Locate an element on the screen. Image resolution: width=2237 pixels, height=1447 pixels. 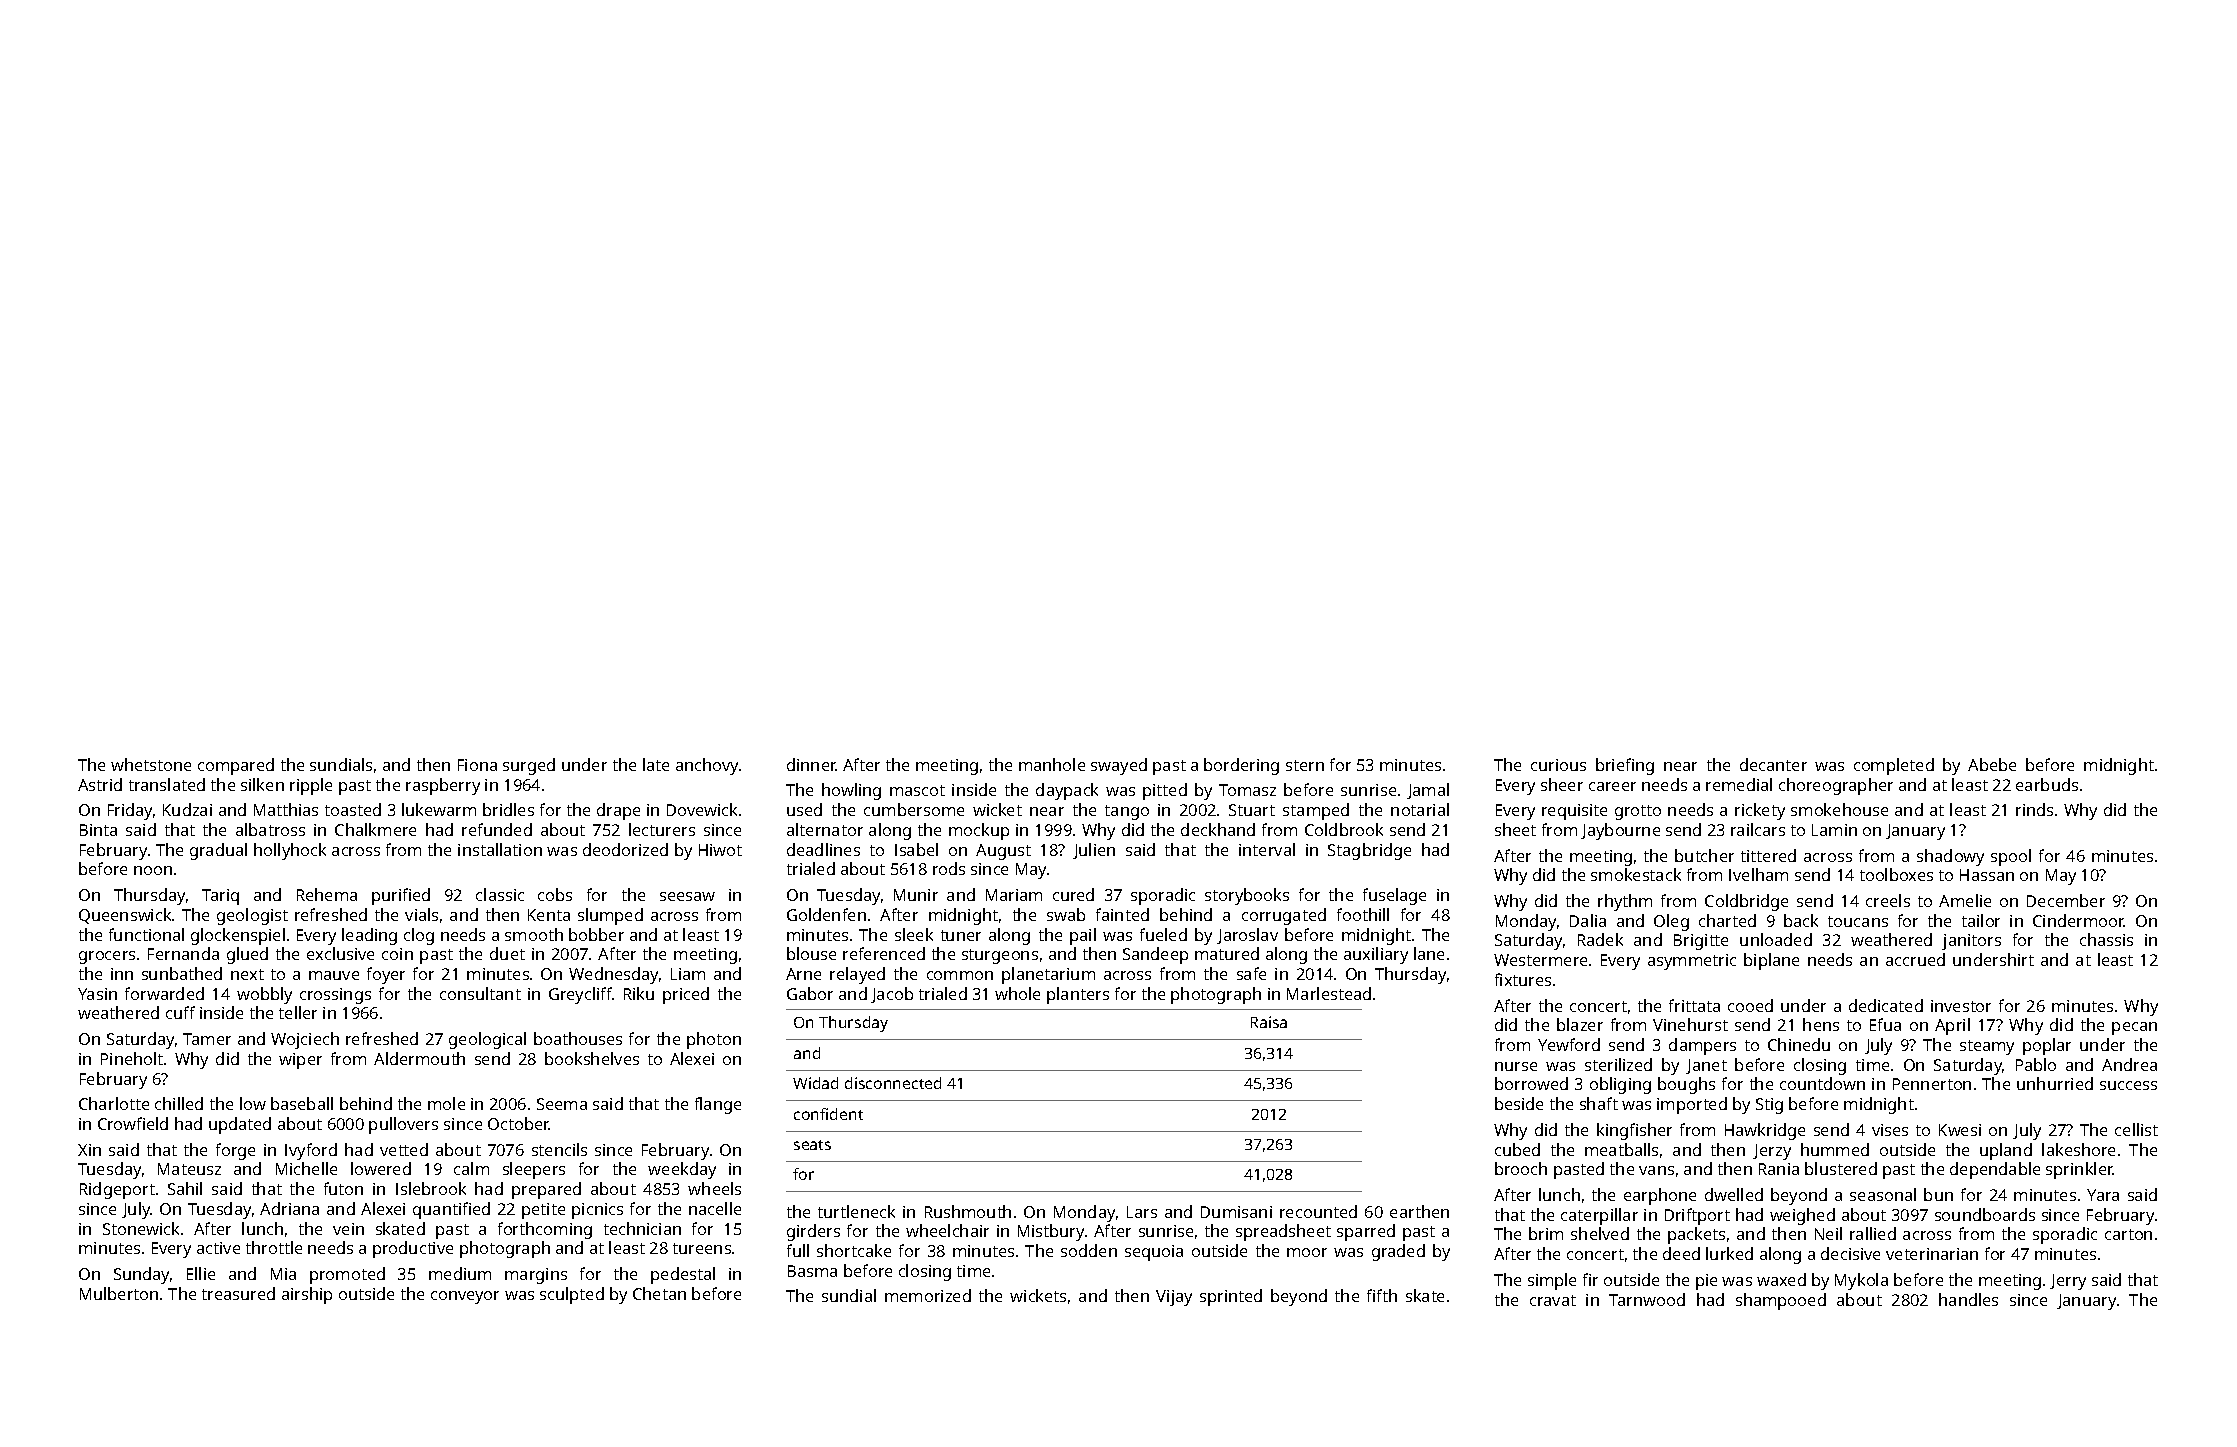
Tariq is located at coordinates (220, 897).
